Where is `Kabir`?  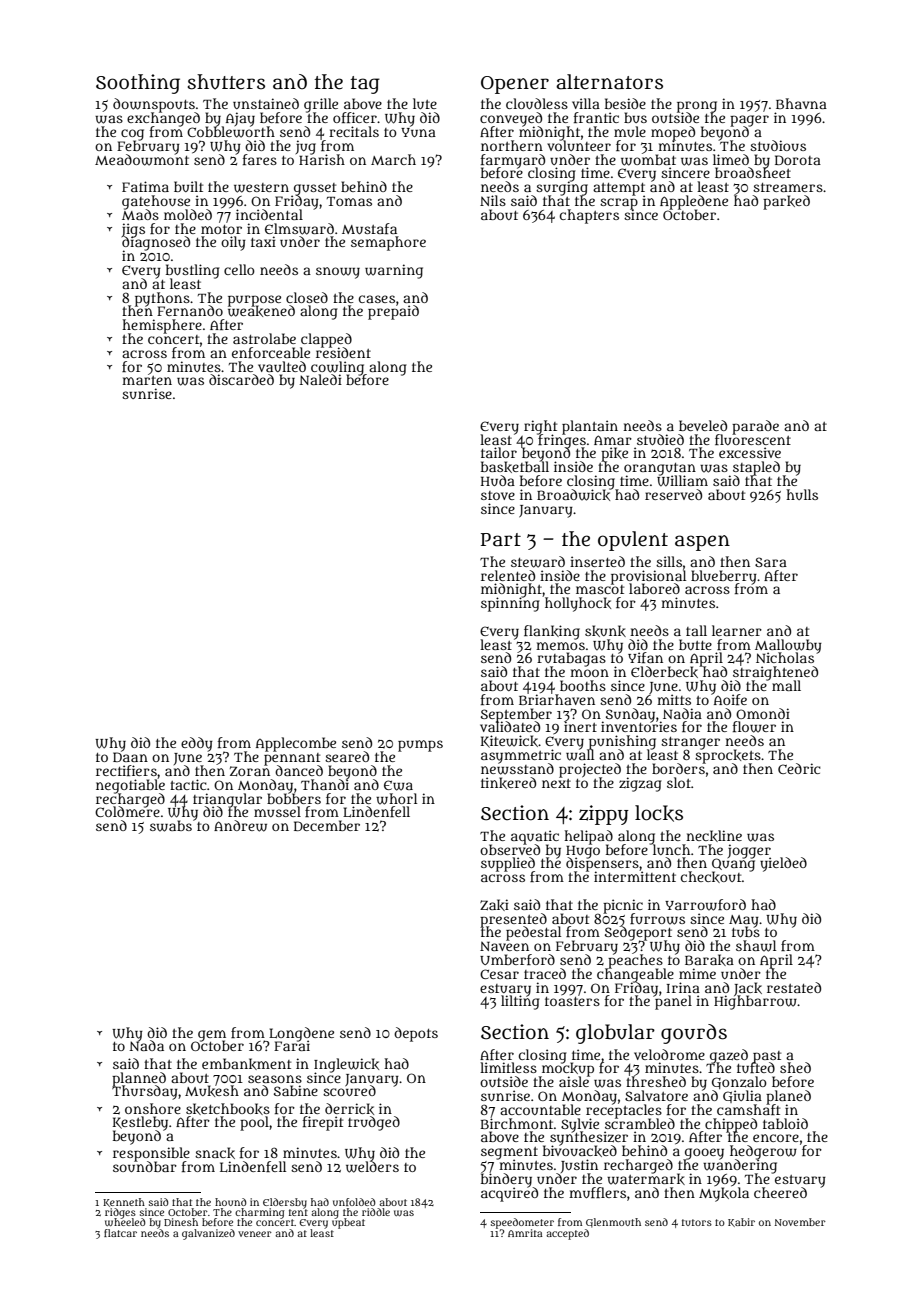
Kabir is located at coordinates (741, 1222).
